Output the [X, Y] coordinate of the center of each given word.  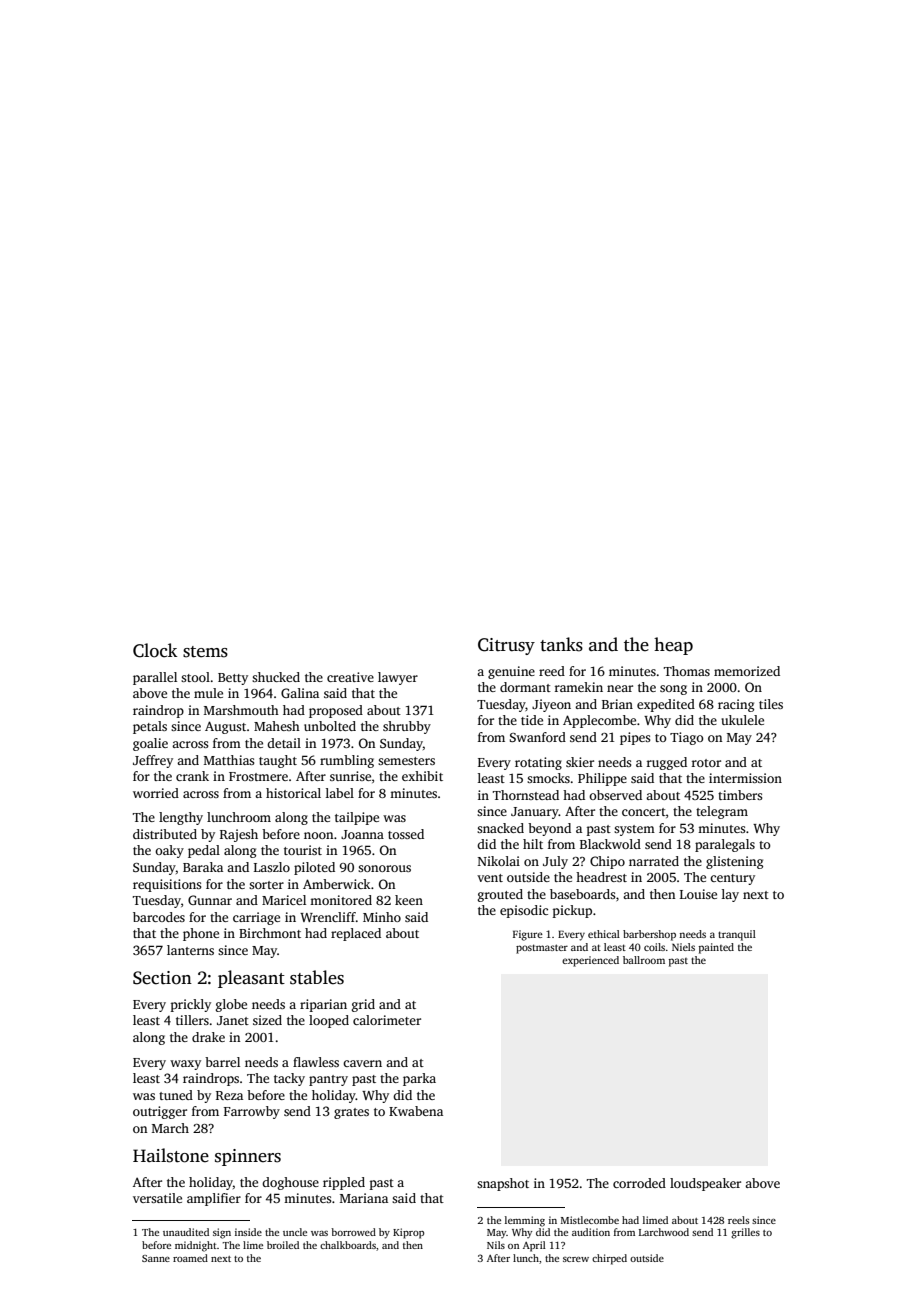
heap [673, 646]
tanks [561, 644]
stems [205, 652]
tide [532, 720]
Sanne [156, 1258]
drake [208, 1037]
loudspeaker [705, 1184]
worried [156, 793]
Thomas [687, 671]
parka [419, 1079]
